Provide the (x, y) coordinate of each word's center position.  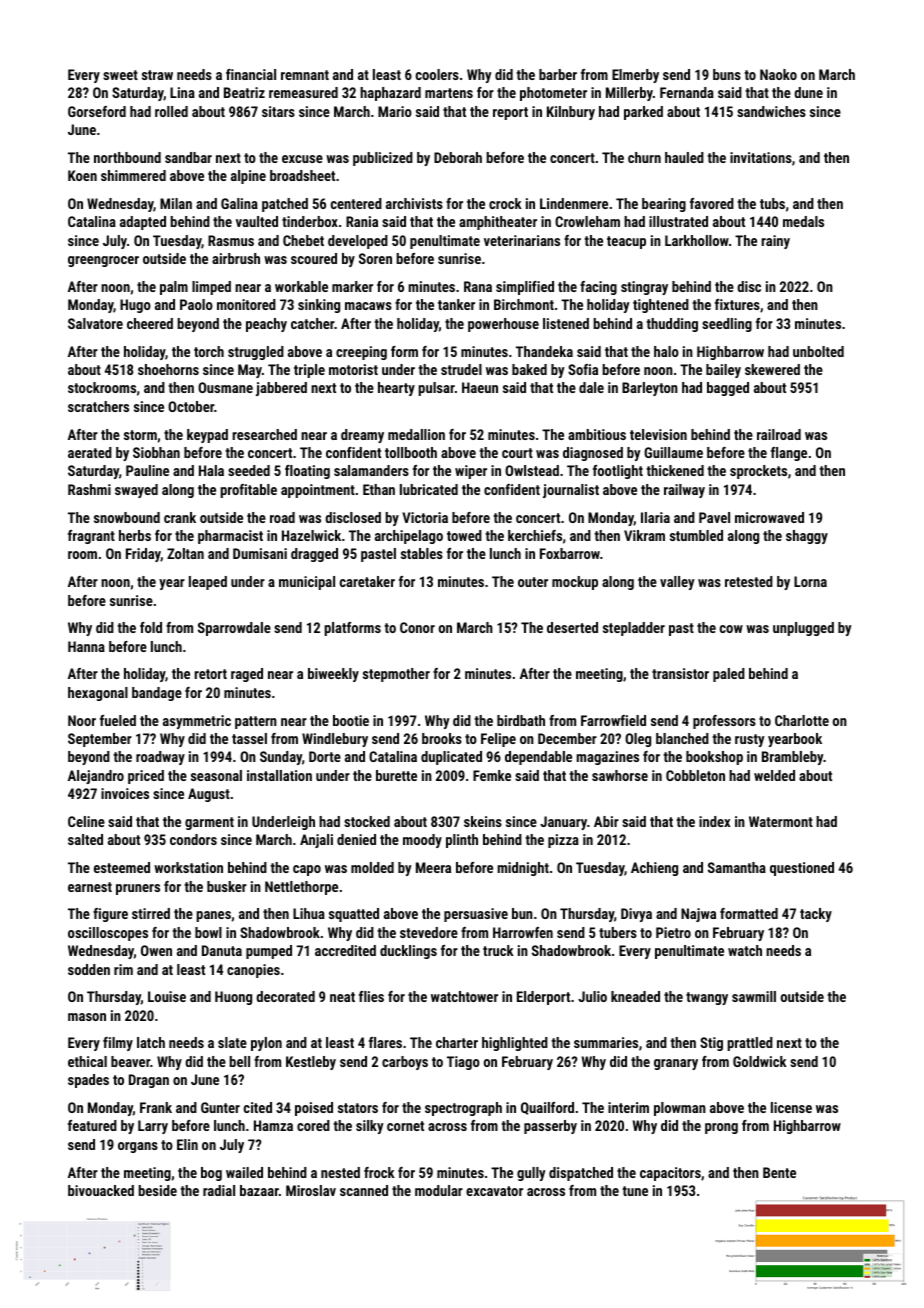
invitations (761, 157)
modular (439, 1190)
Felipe (498, 740)
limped (211, 288)
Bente (779, 1172)
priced (146, 777)
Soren (375, 258)
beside (157, 1190)
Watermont (781, 821)
